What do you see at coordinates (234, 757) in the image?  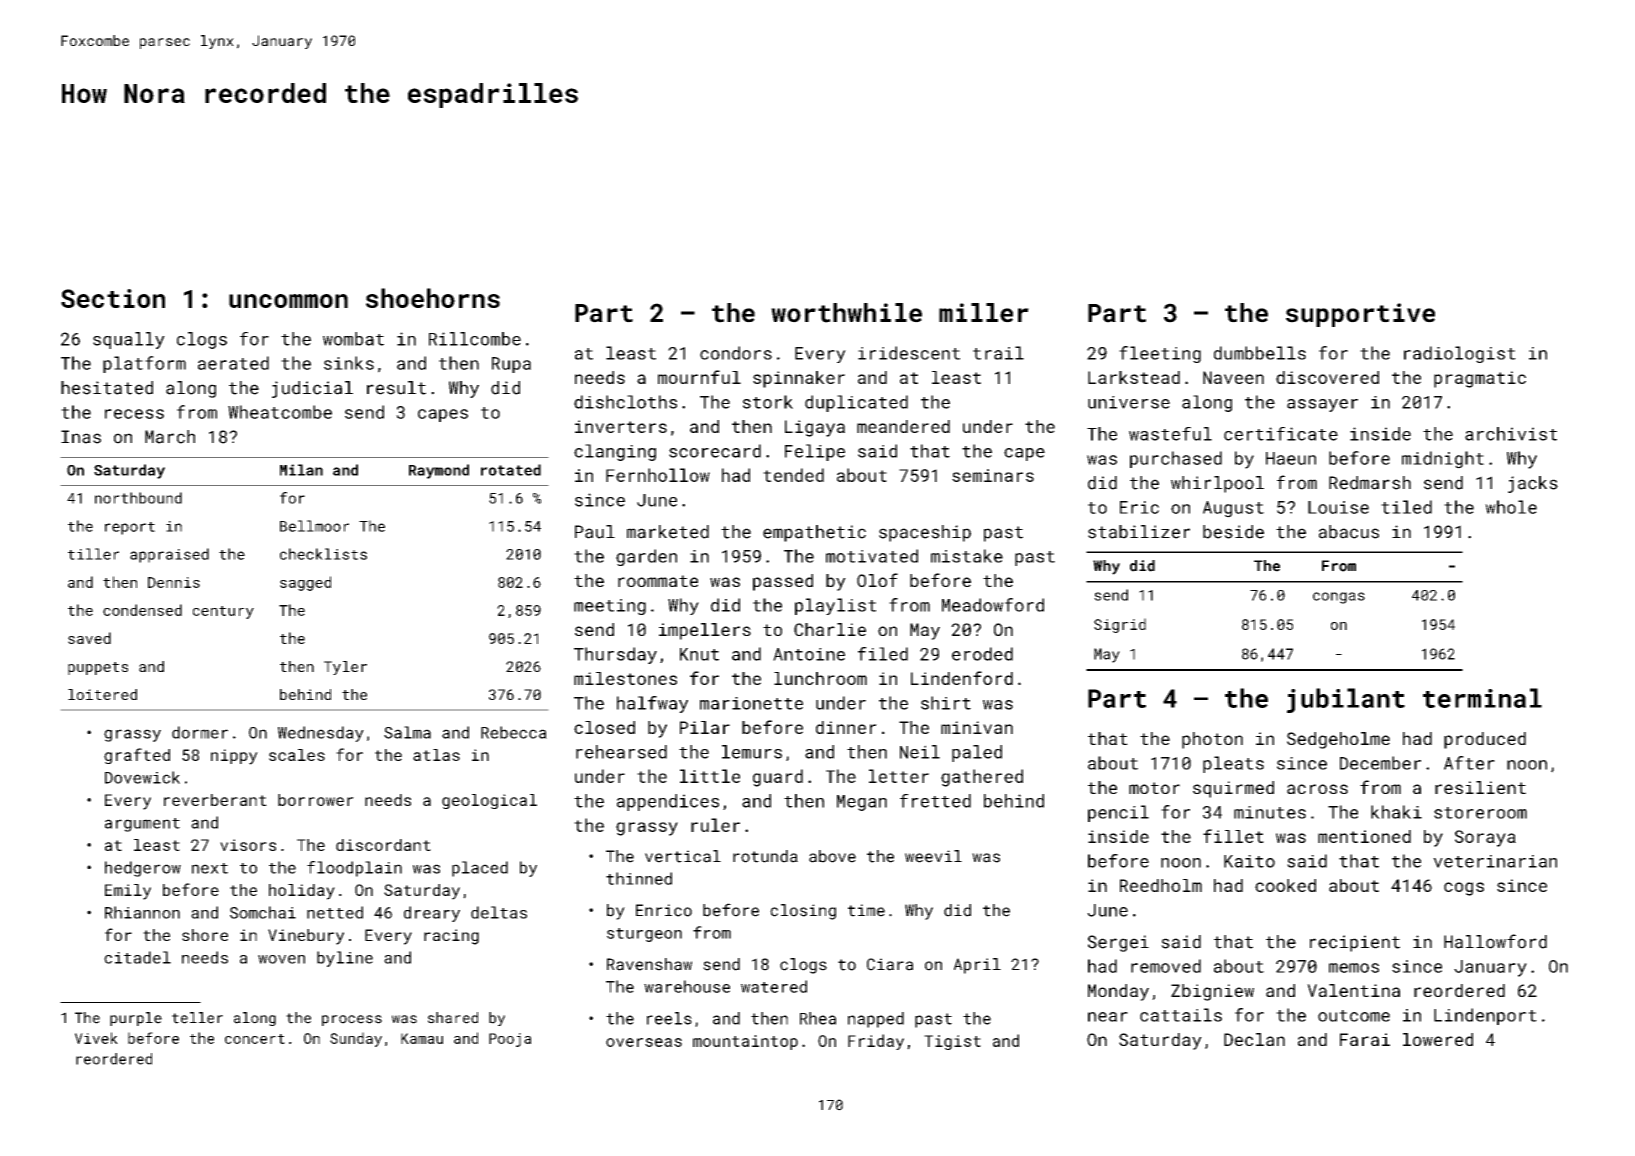 I see `nippy` at bounding box center [234, 757].
